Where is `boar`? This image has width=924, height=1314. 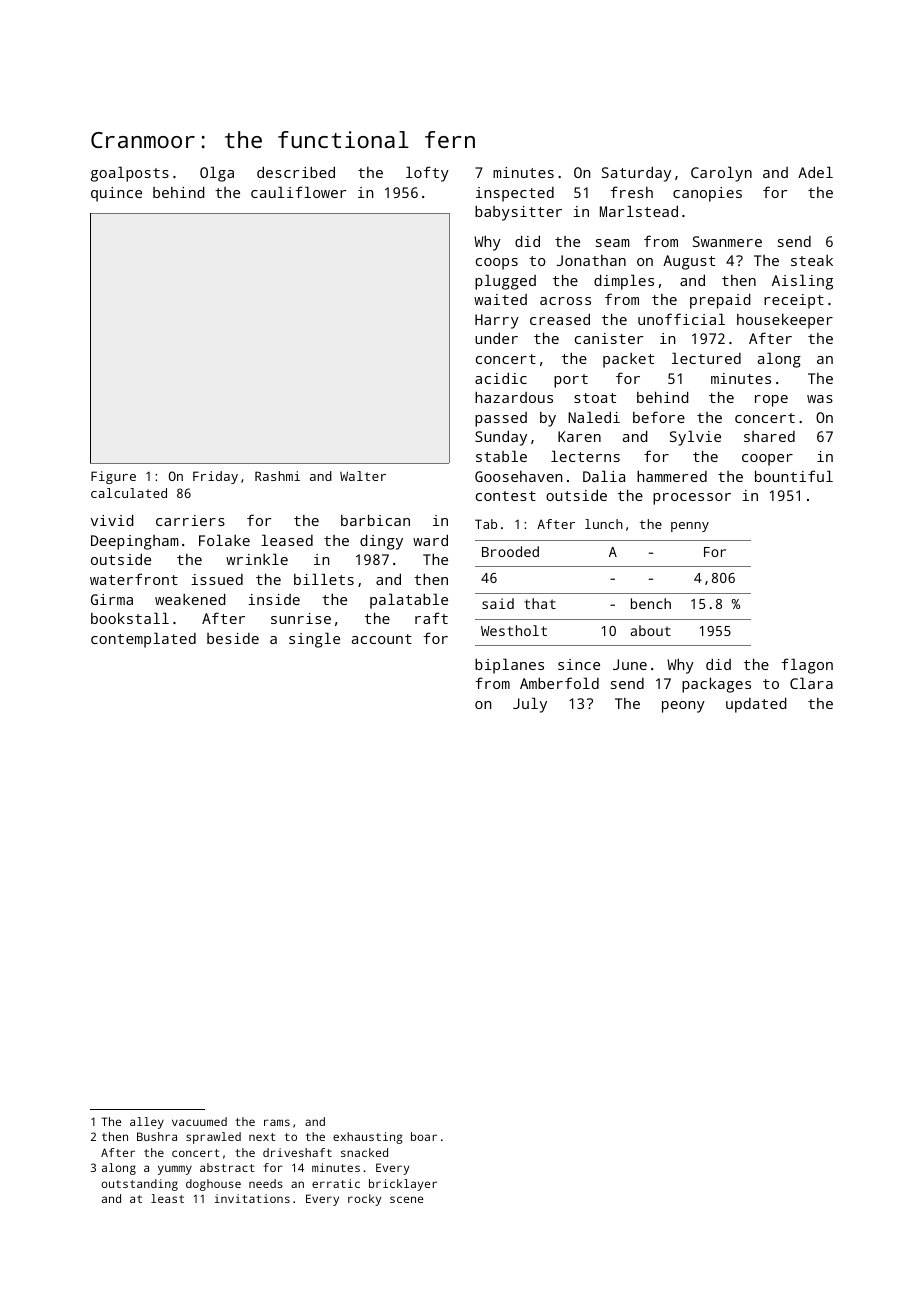
boar is located at coordinates (424, 1136).
